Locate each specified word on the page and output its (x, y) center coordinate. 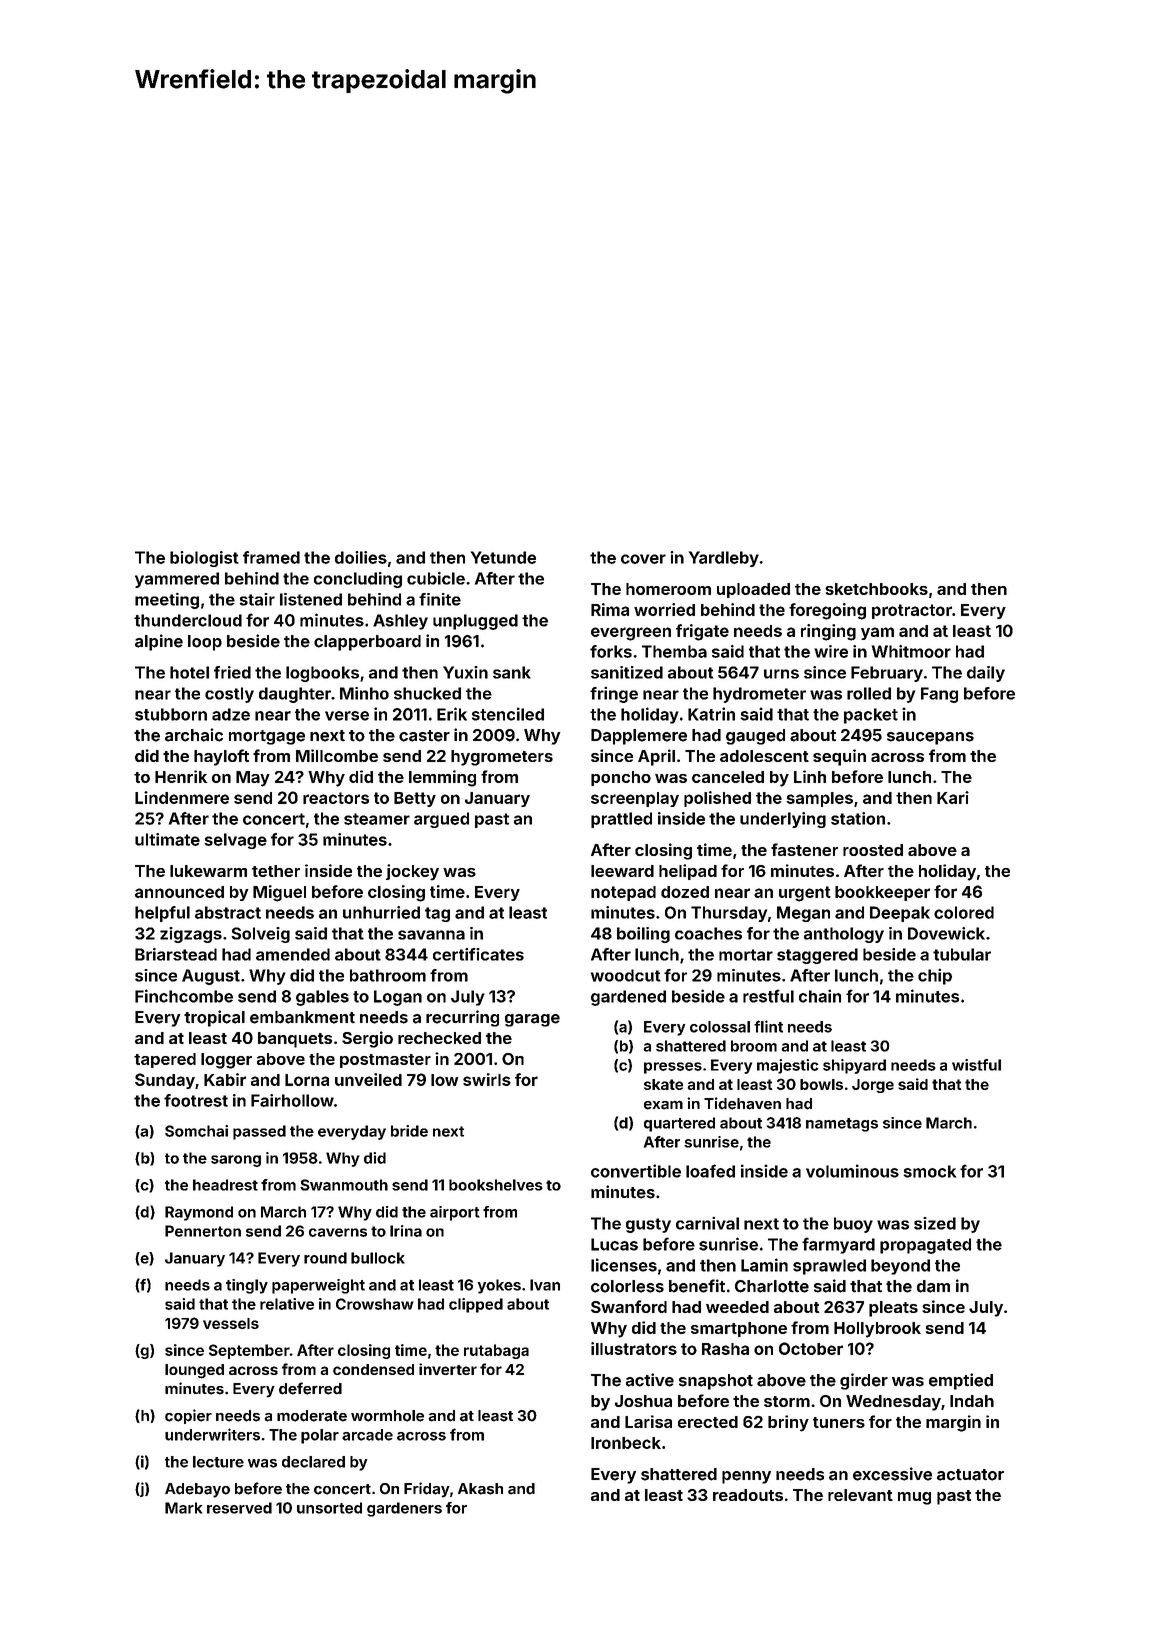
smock (929, 1171)
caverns (338, 1232)
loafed (710, 1171)
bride (409, 1131)
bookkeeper (882, 893)
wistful (976, 1065)
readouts (748, 1495)
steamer (377, 819)
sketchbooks (876, 589)
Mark (183, 1508)
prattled (621, 820)
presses (673, 1068)
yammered (177, 580)
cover (643, 559)
